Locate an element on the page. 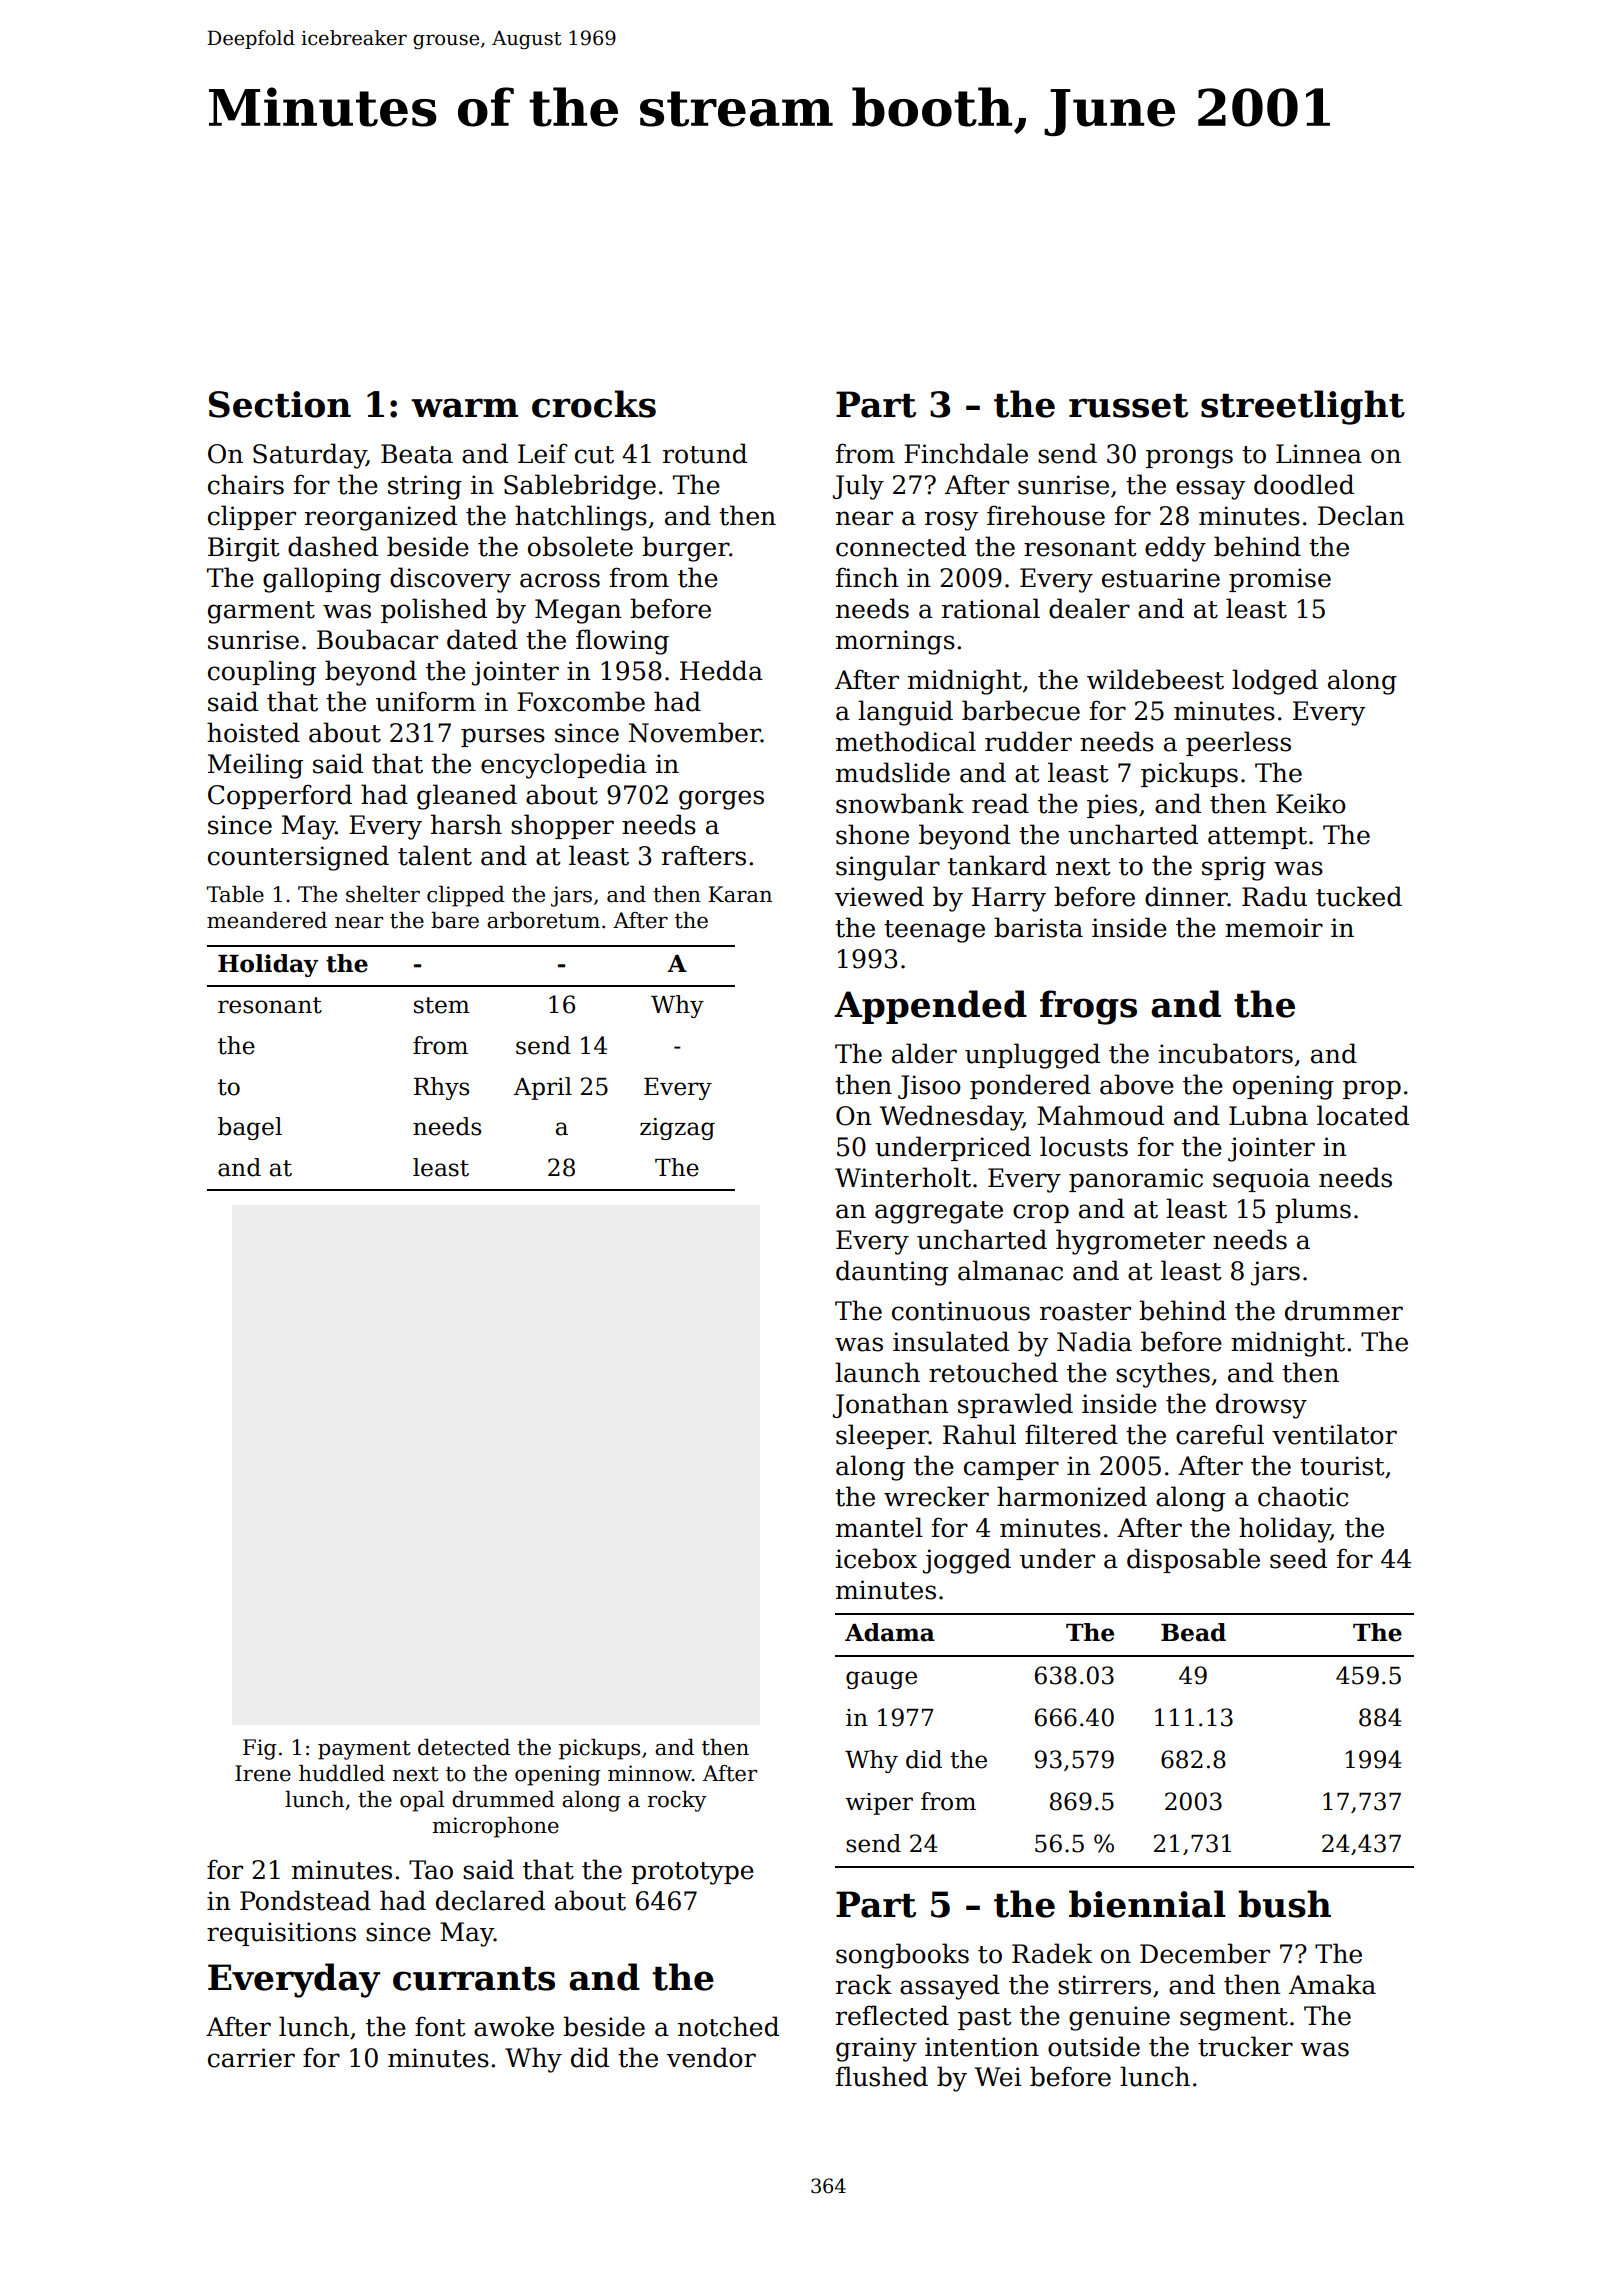 The height and width of the page is (2292, 1620). estuarine is located at coordinates (1161, 578).
